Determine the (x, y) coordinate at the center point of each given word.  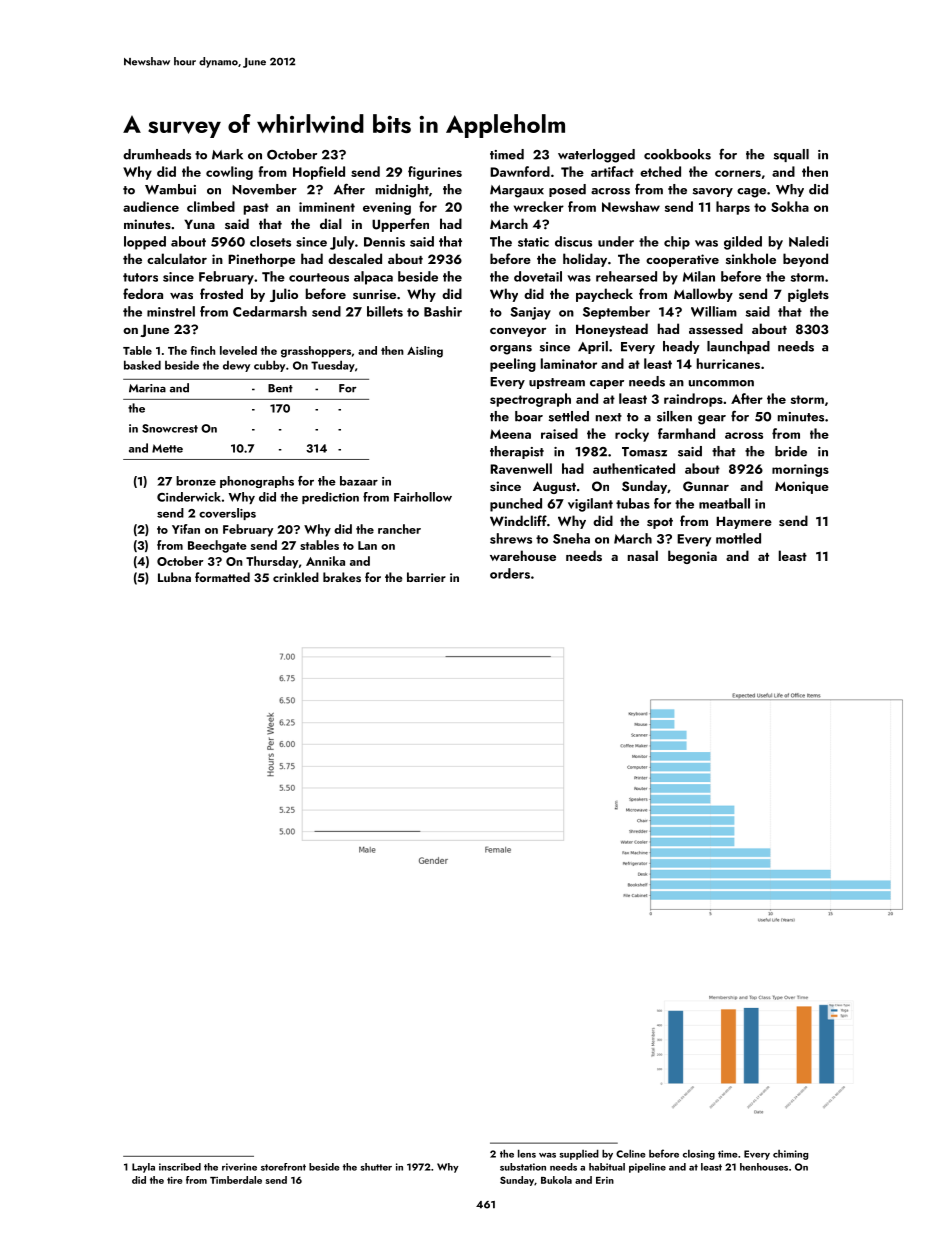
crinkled (296, 577)
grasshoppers (316, 352)
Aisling (425, 352)
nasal (643, 555)
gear (712, 420)
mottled (738, 538)
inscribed (180, 1167)
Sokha (790, 206)
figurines (435, 173)
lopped (145, 243)
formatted (222, 577)
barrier (426, 577)
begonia (692, 557)
